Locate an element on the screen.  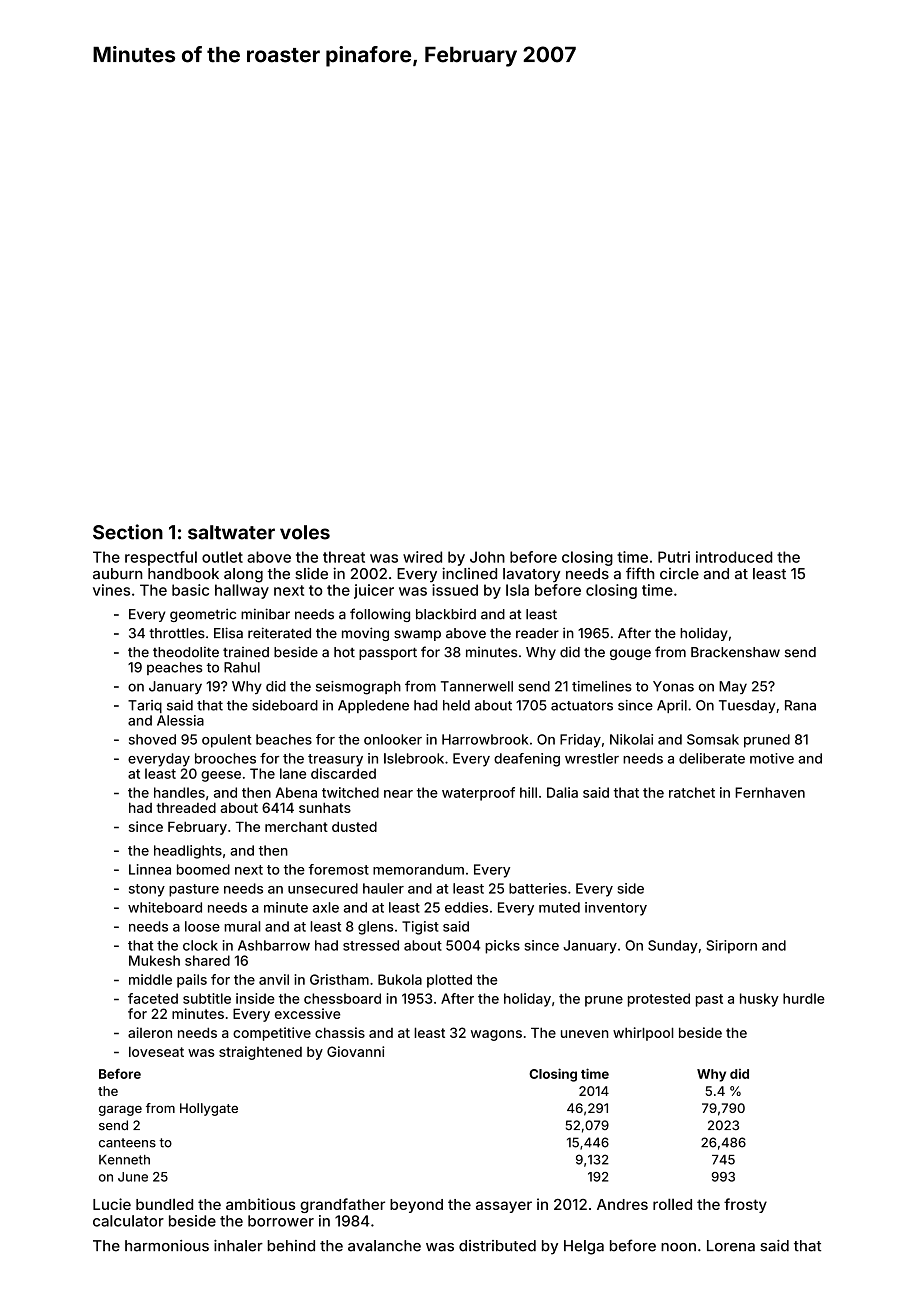
voles is located at coordinates (305, 532).
